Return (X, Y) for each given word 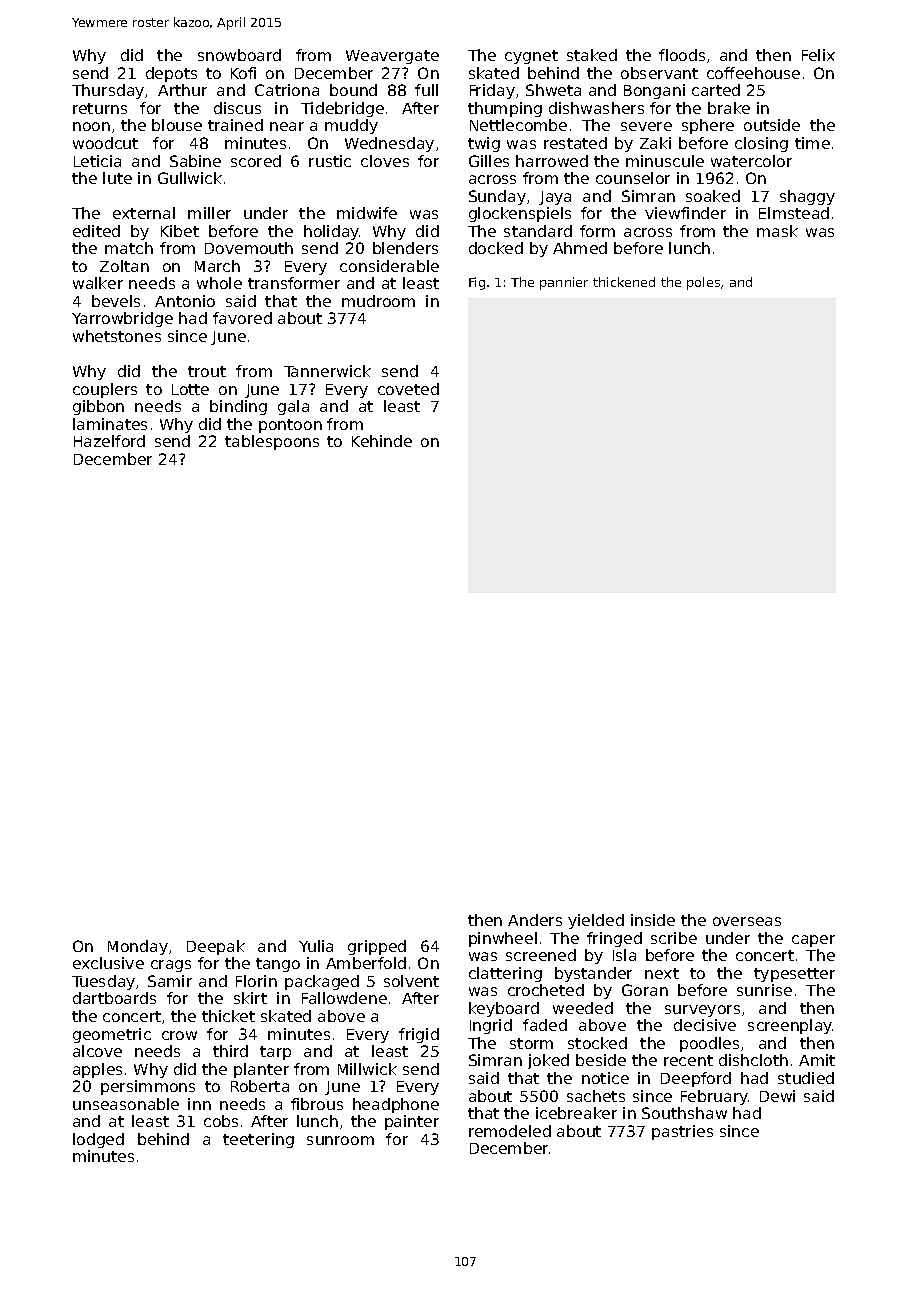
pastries (682, 1132)
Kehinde (382, 441)
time (812, 143)
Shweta (553, 90)
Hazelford (109, 441)
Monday (138, 947)
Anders (535, 920)
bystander (593, 974)
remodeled (510, 1131)
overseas (747, 921)
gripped (377, 947)
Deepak (216, 947)
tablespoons (272, 442)
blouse (177, 125)
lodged (98, 1140)
